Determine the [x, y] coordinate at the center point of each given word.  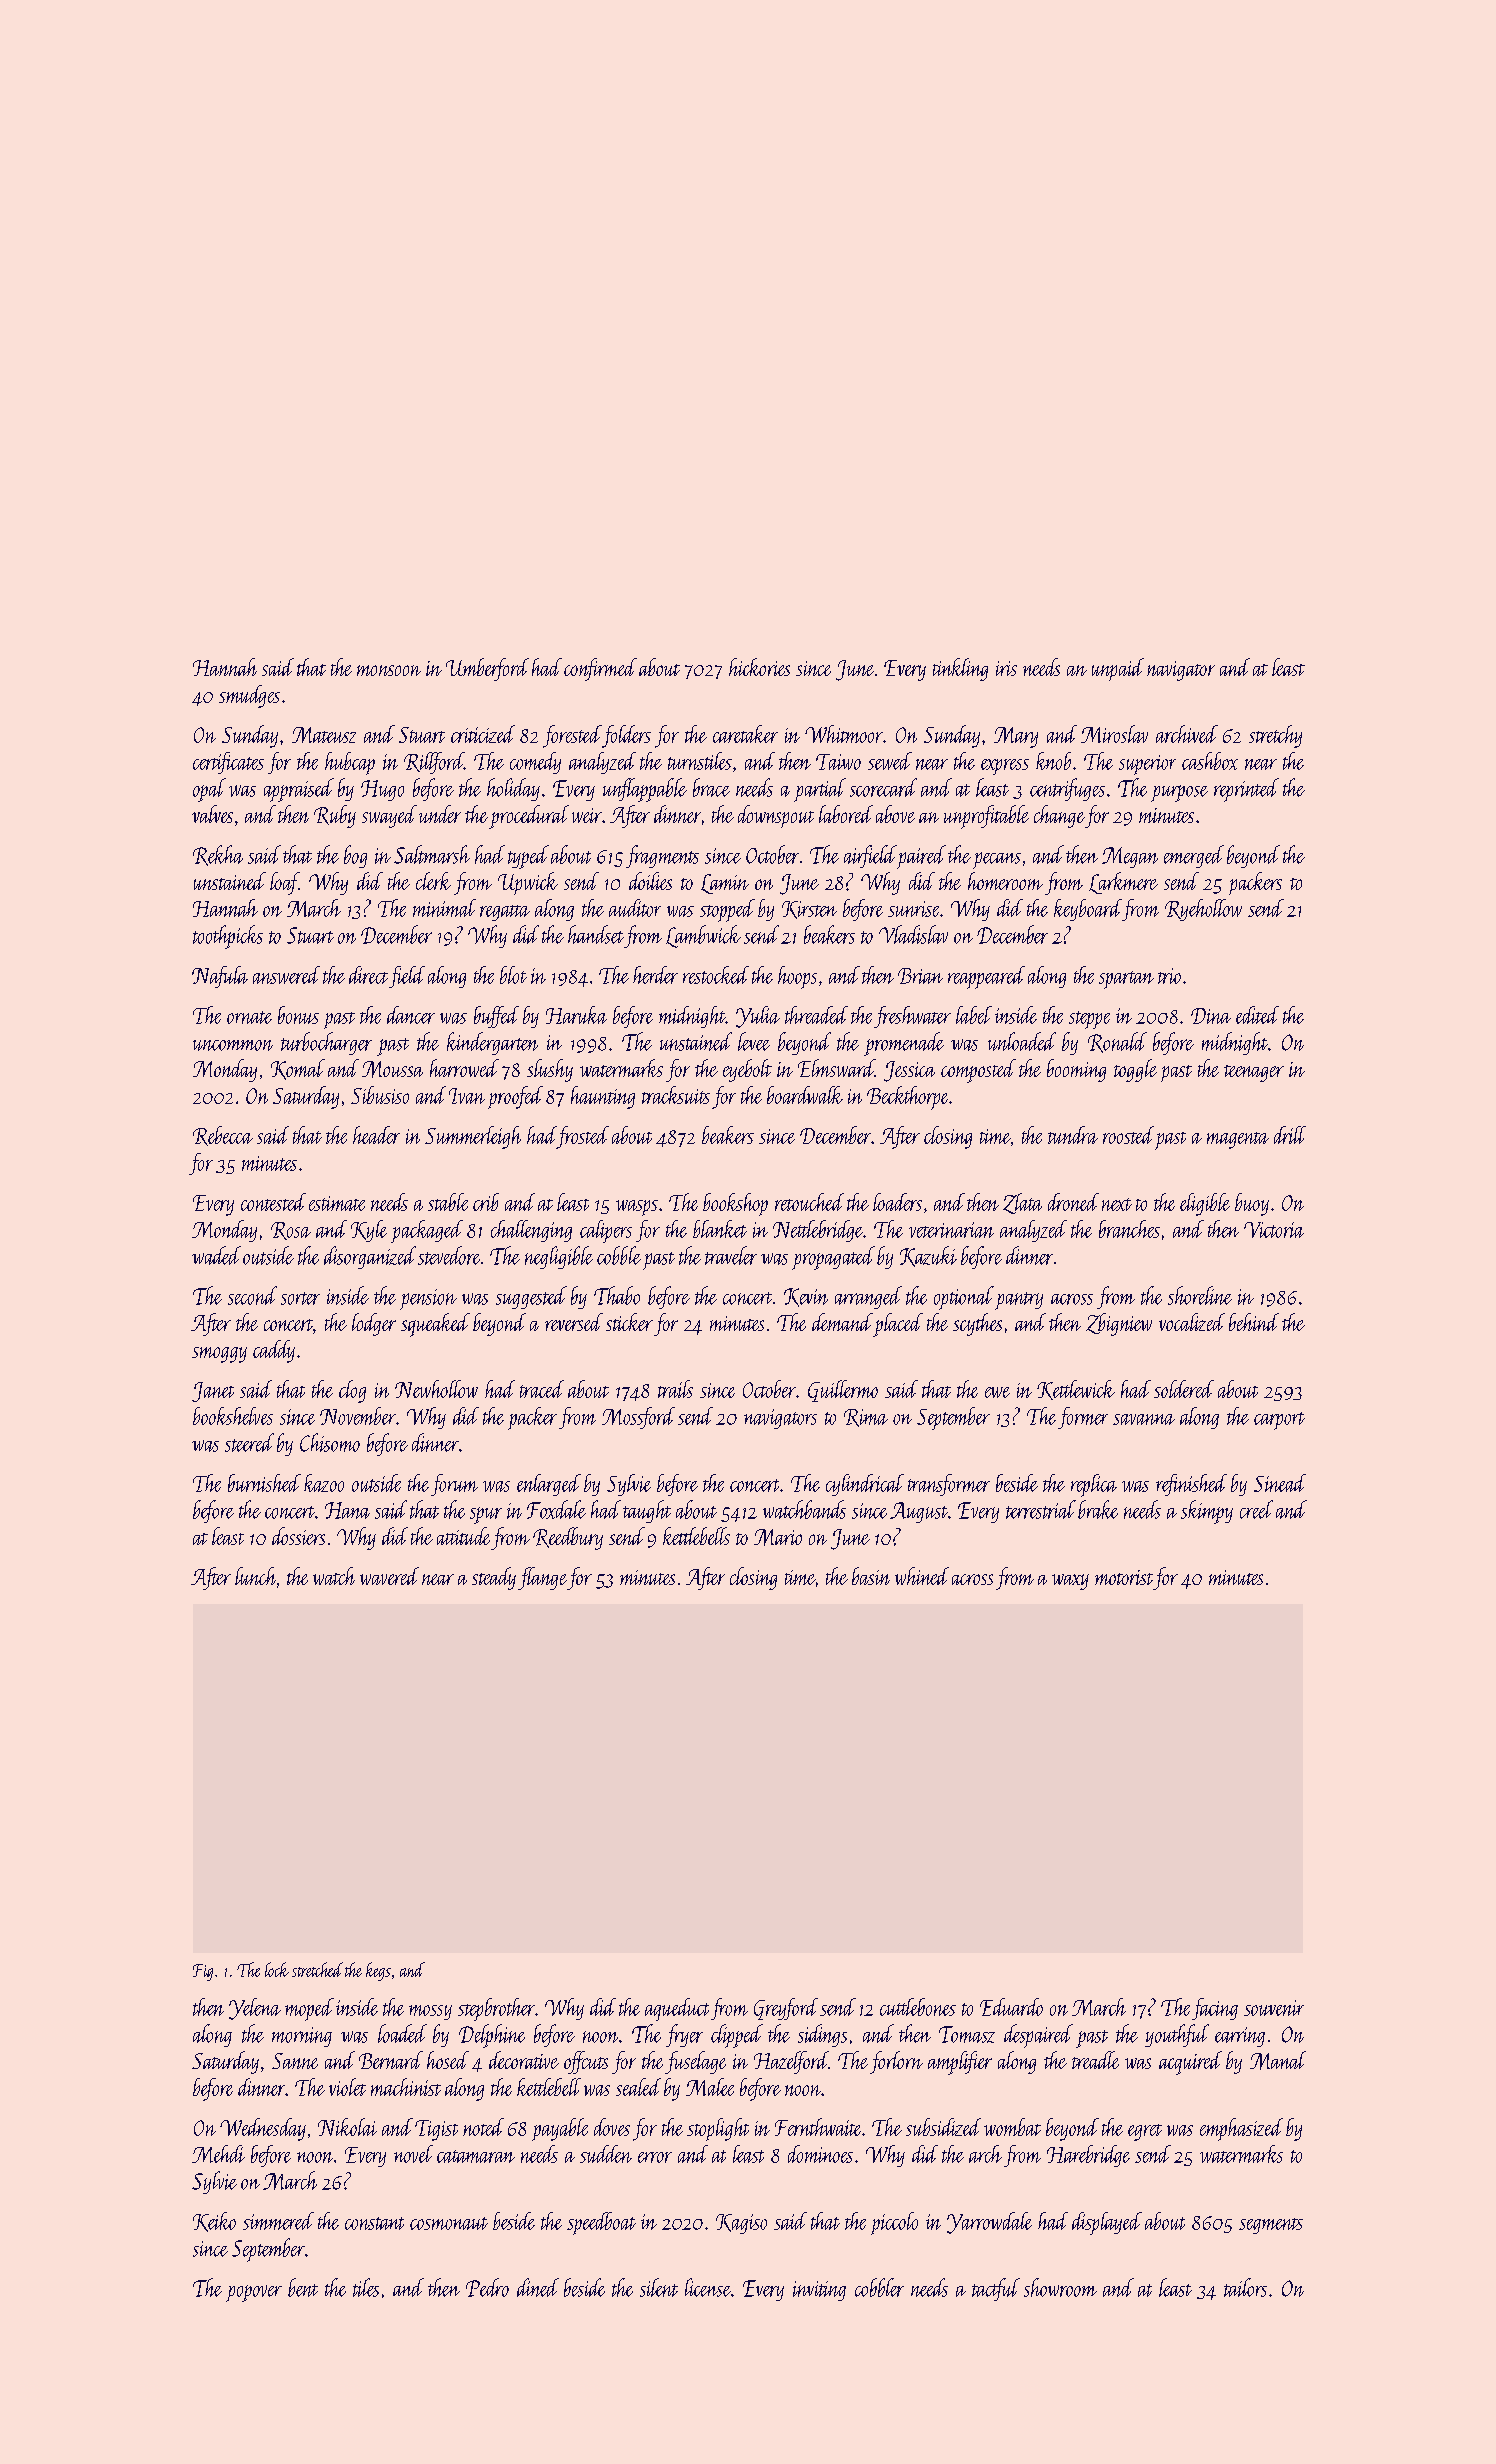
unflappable [645, 790]
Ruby [335, 816]
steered [249, 1442]
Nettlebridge [818, 1231]
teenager [1254, 1073]
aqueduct [677, 2009]
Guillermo [843, 1391]
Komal [298, 1069]
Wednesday [263, 2129]
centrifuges [1067, 789]
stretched [317, 1969]
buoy [1252, 1204]
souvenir [1274, 2008]
